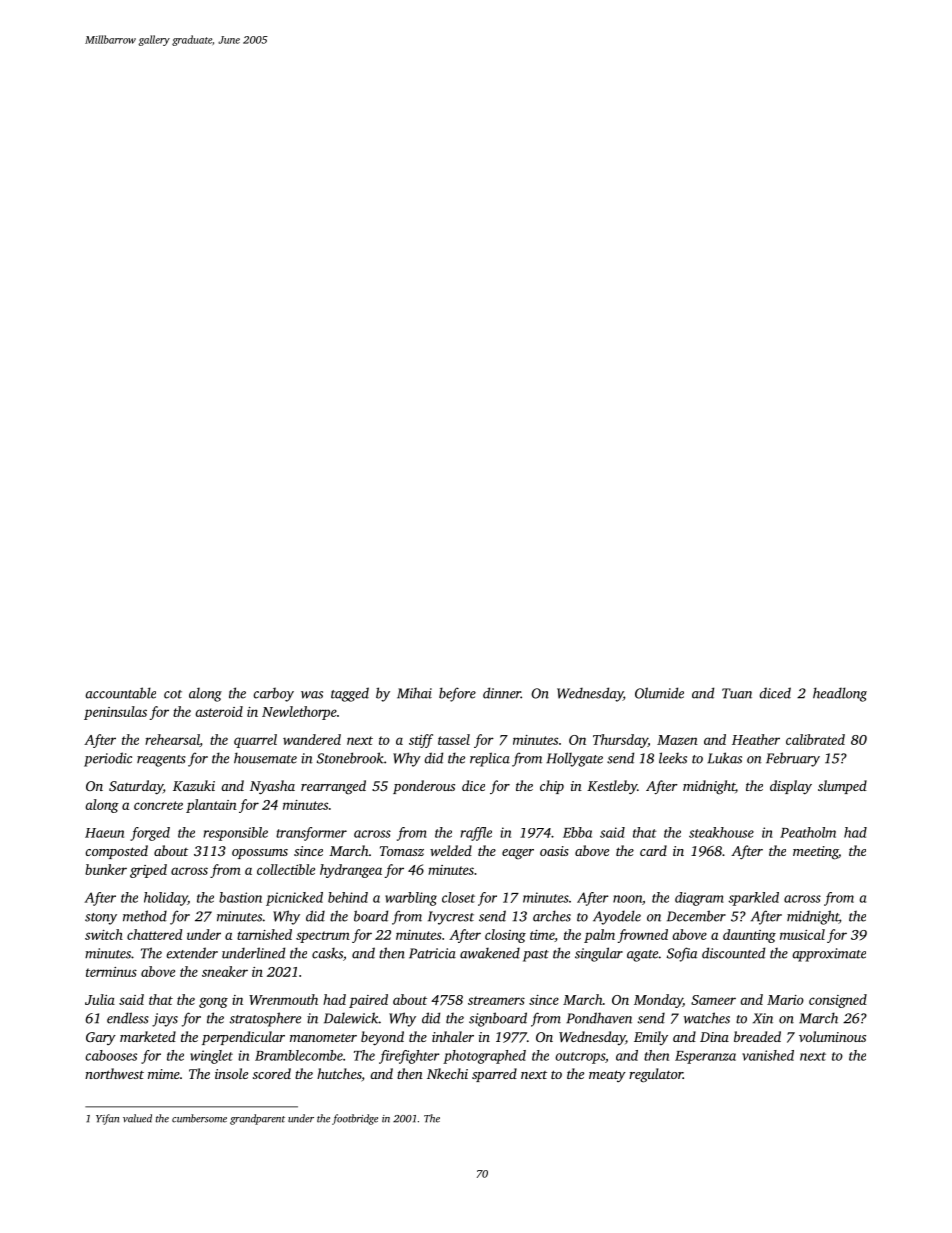  What do you see at coordinates (355, 1119) in the document?
I see `footbridge` at bounding box center [355, 1119].
